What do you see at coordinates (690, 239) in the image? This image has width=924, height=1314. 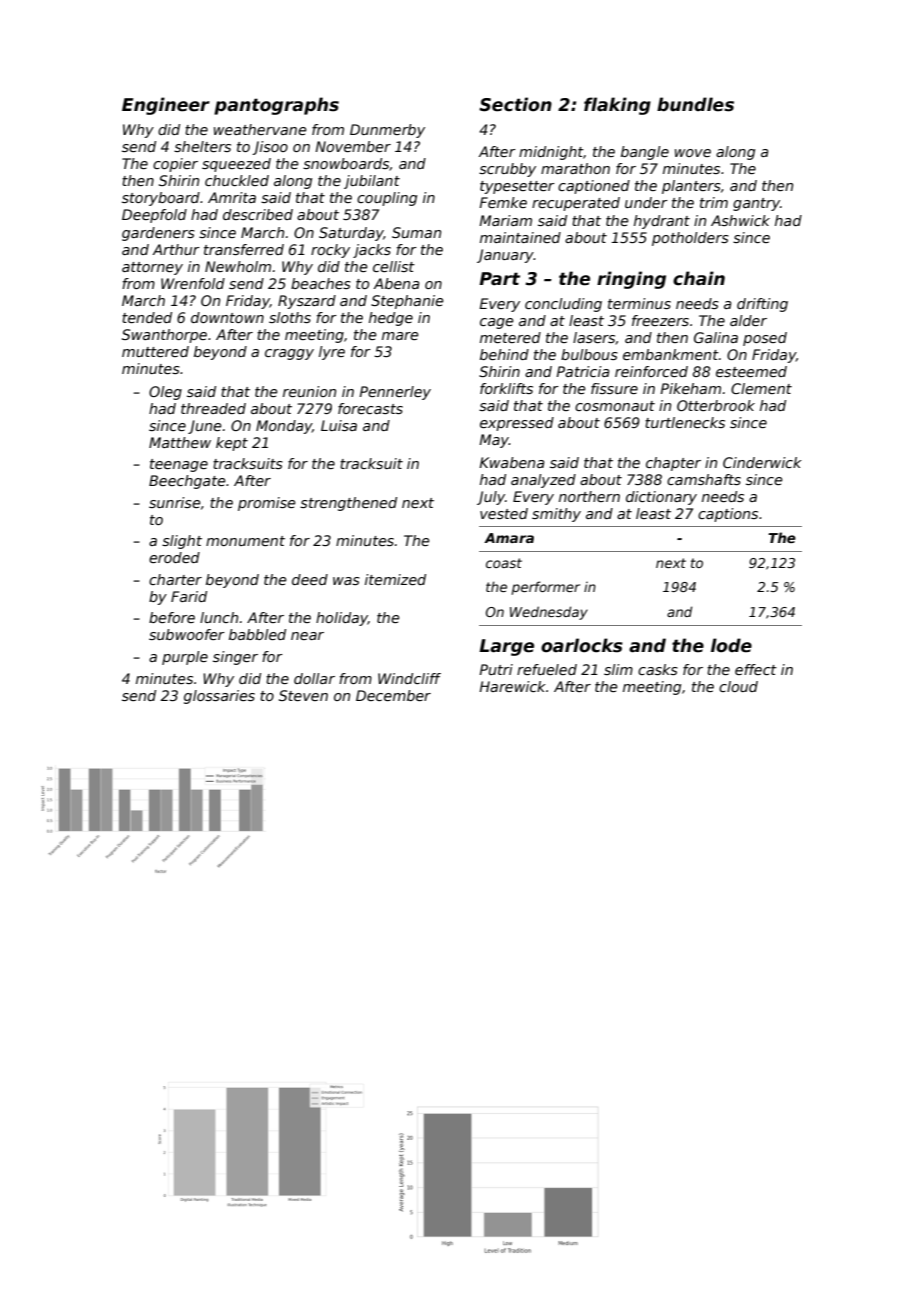 I see `potholders` at bounding box center [690, 239].
